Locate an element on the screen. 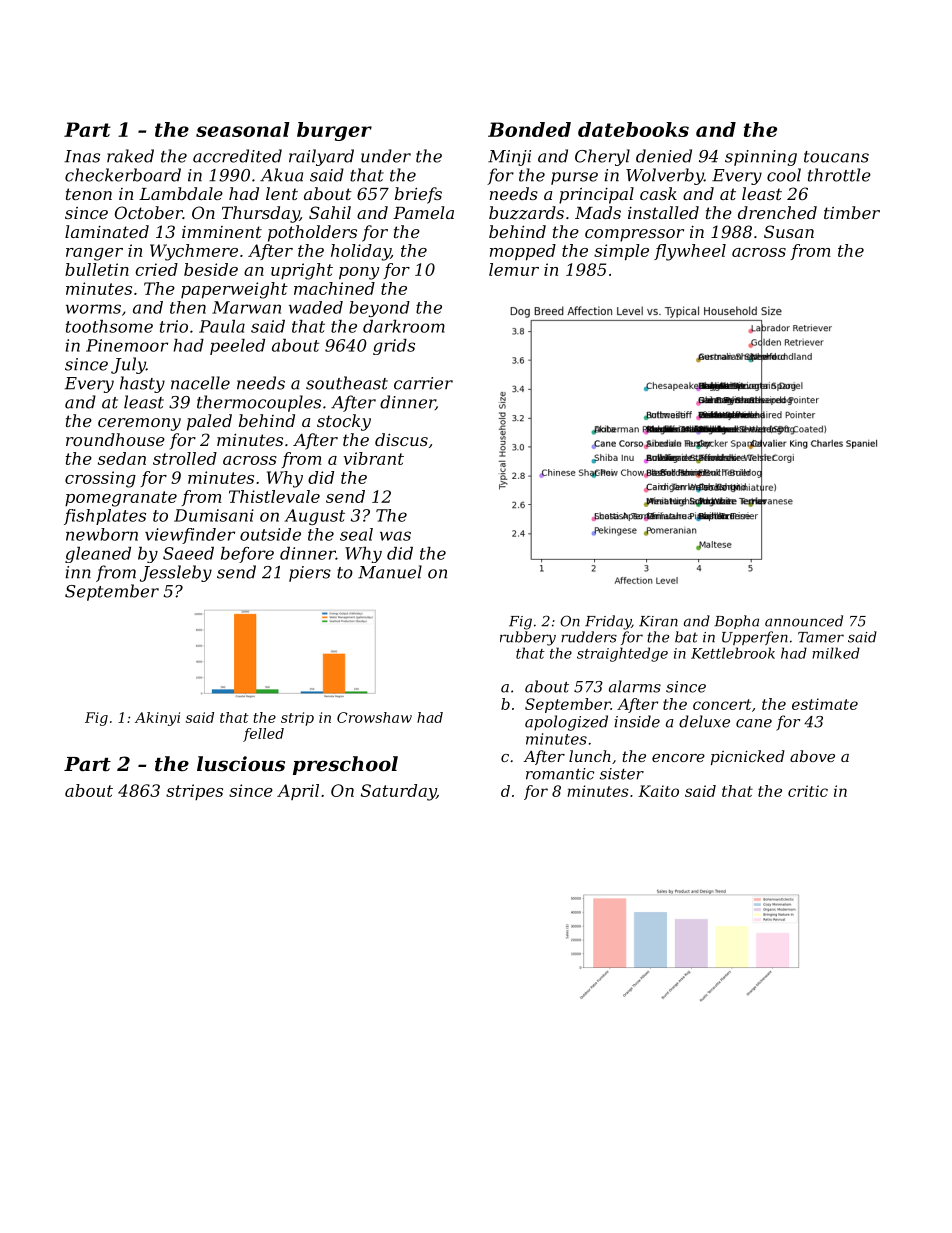 The height and width of the screenshot is (1233, 952). datebooks is located at coordinates (633, 129).
